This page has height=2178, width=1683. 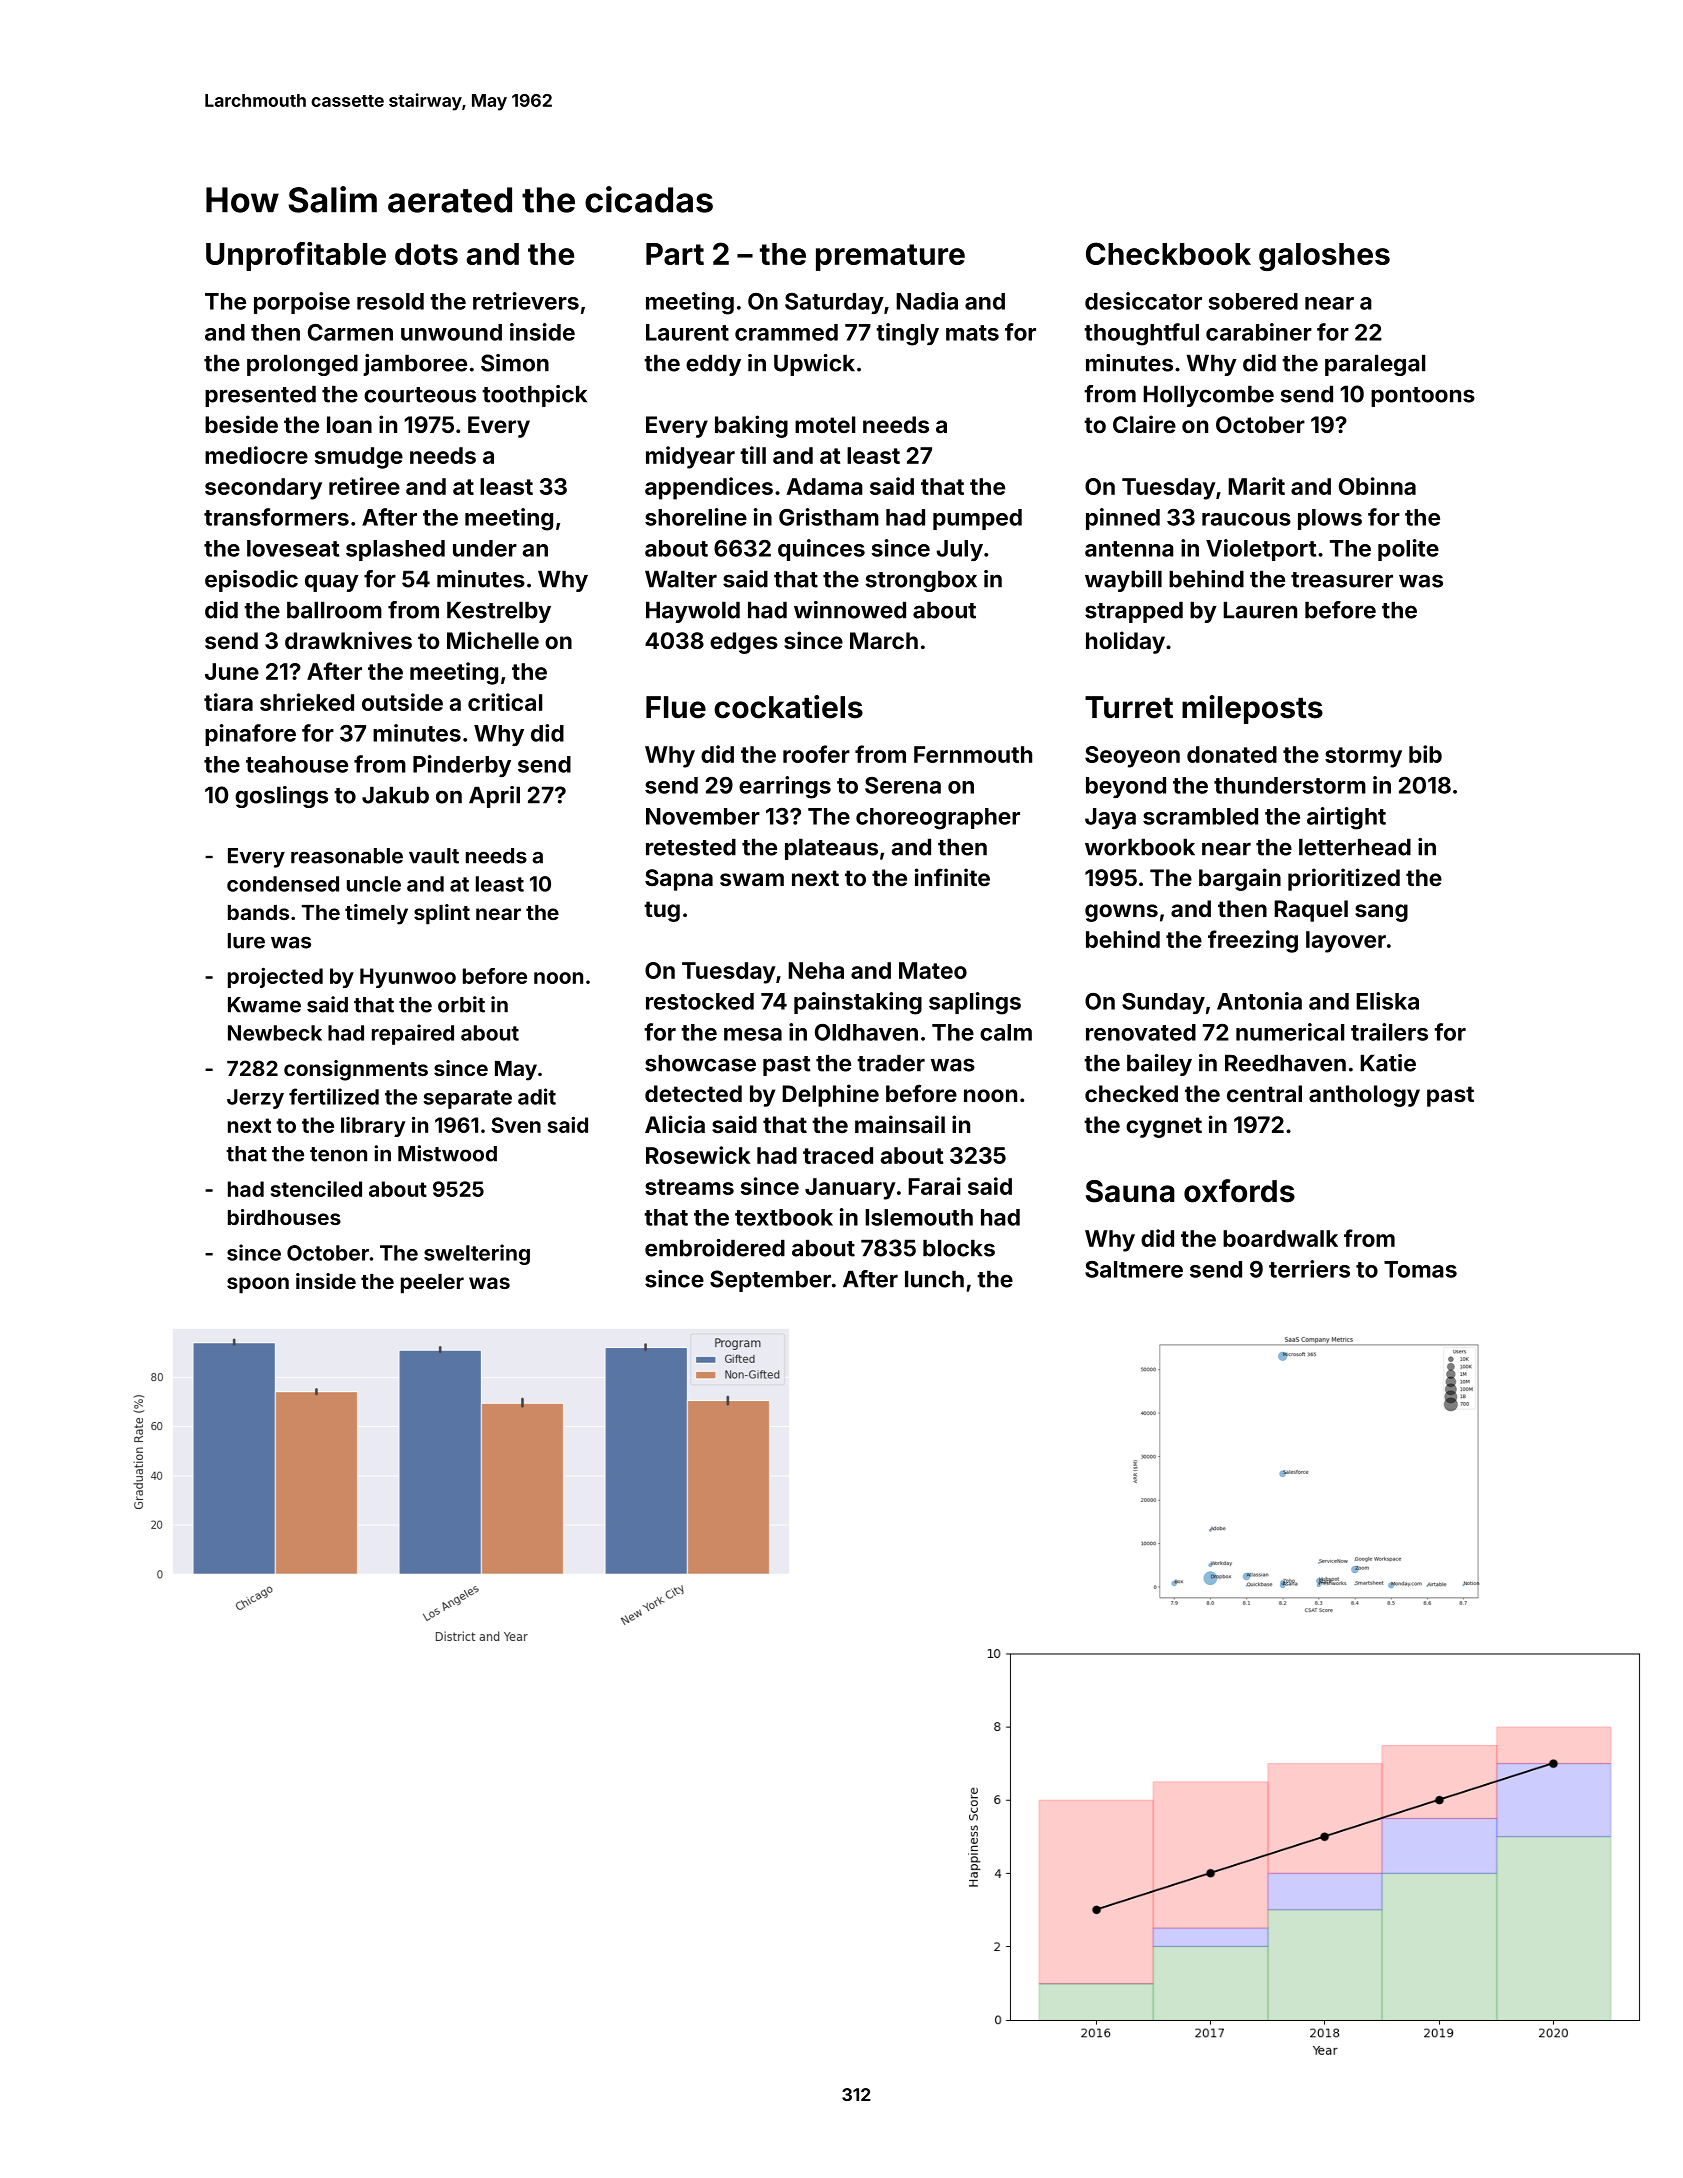 What do you see at coordinates (1123, 581) in the page?
I see `waybill` at bounding box center [1123, 581].
